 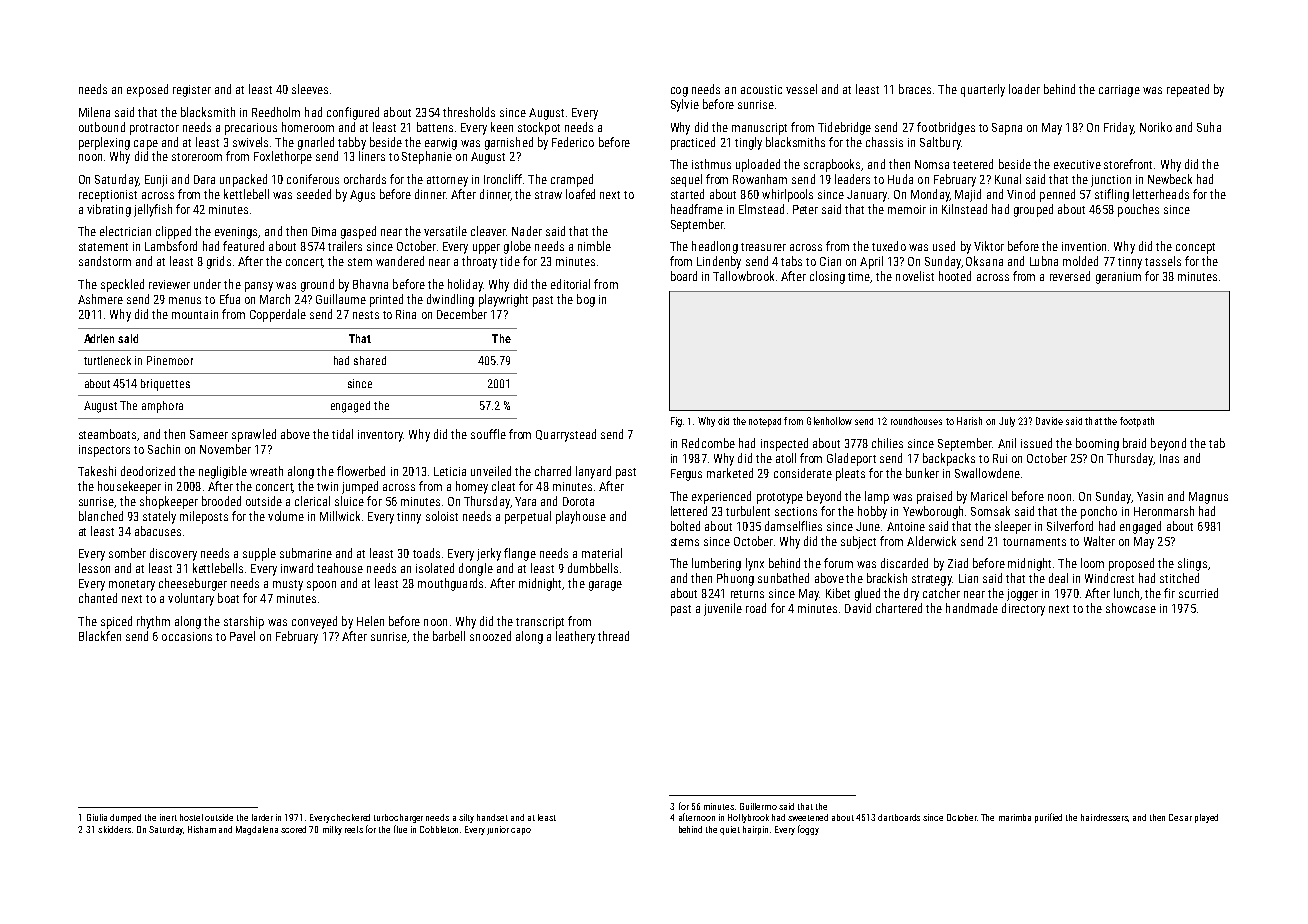 I want to click on submarine, so click(x=306, y=553).
